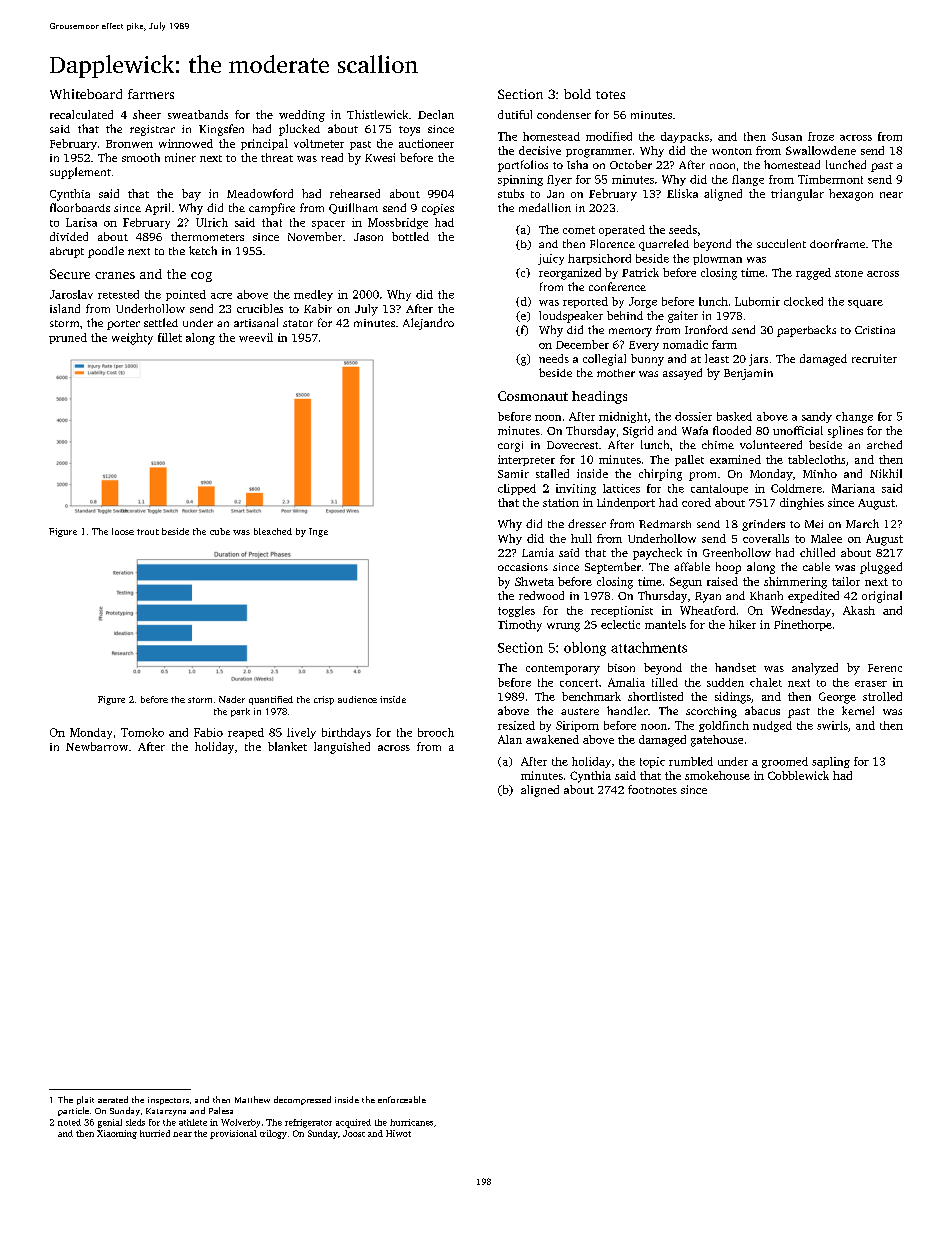 Image resolution: width=952 pixels, height=1233 pixels. What do you see at coordinates (398, 1133) in the screenshot?
I see `Hiwot` at bounding box center [398, 1133].
